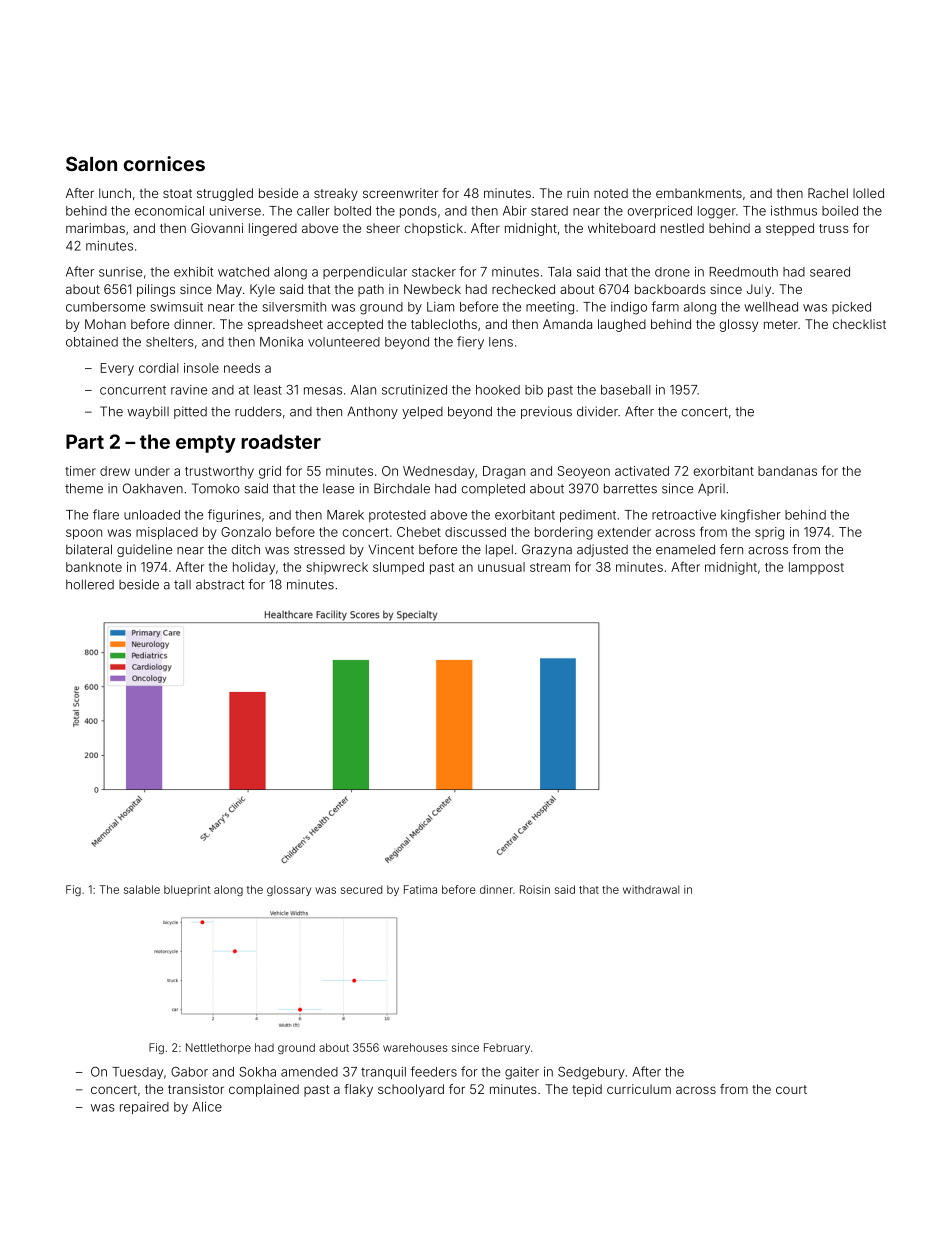  What do you see at coordinates (546, 412) in the screenshot?
I see `previous` at bounding box center [546, 412].
